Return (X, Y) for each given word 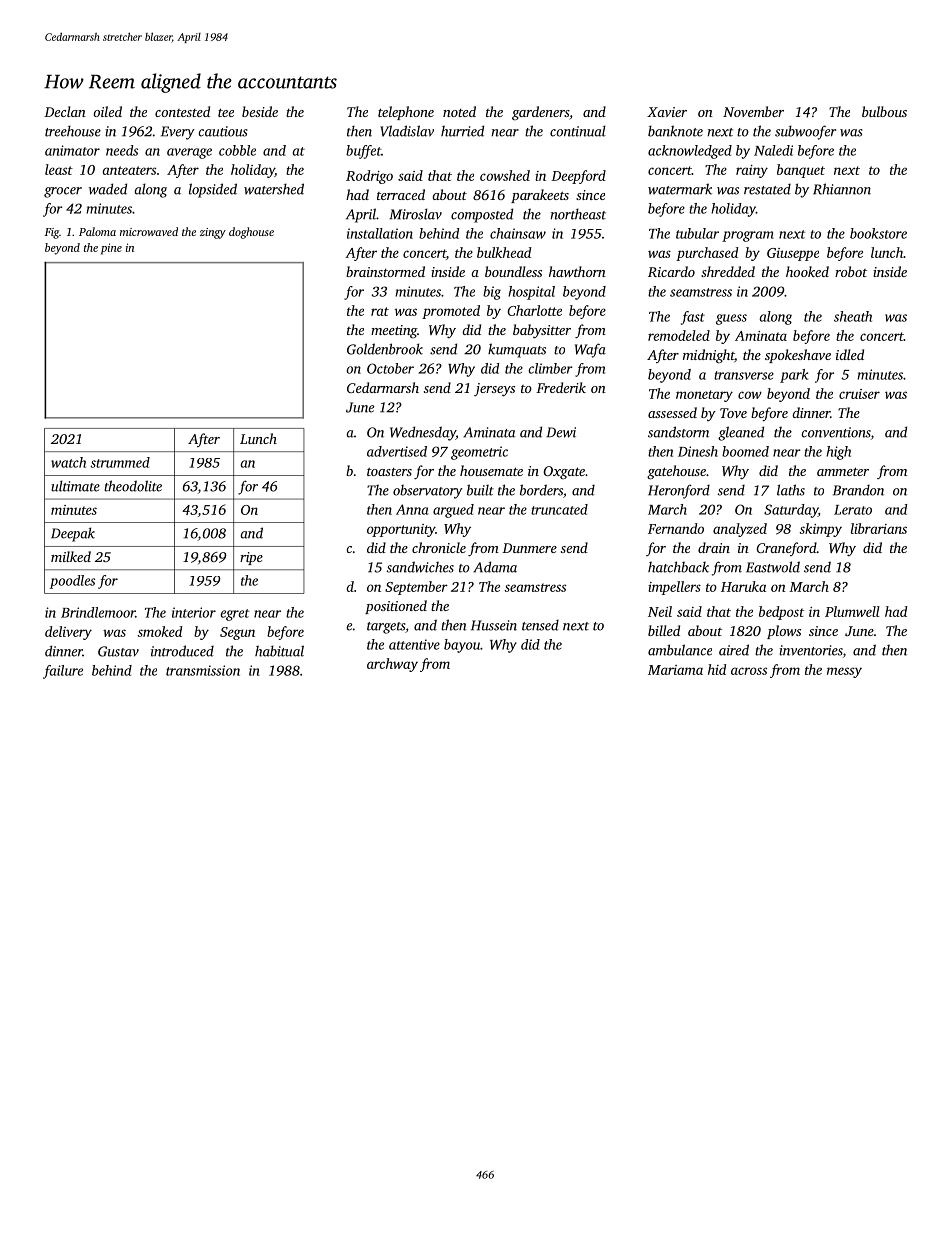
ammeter (843, 471)
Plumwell (852, 611)
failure (63, 672)
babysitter (542, 331)
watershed (274, 189)
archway (392, 665)
